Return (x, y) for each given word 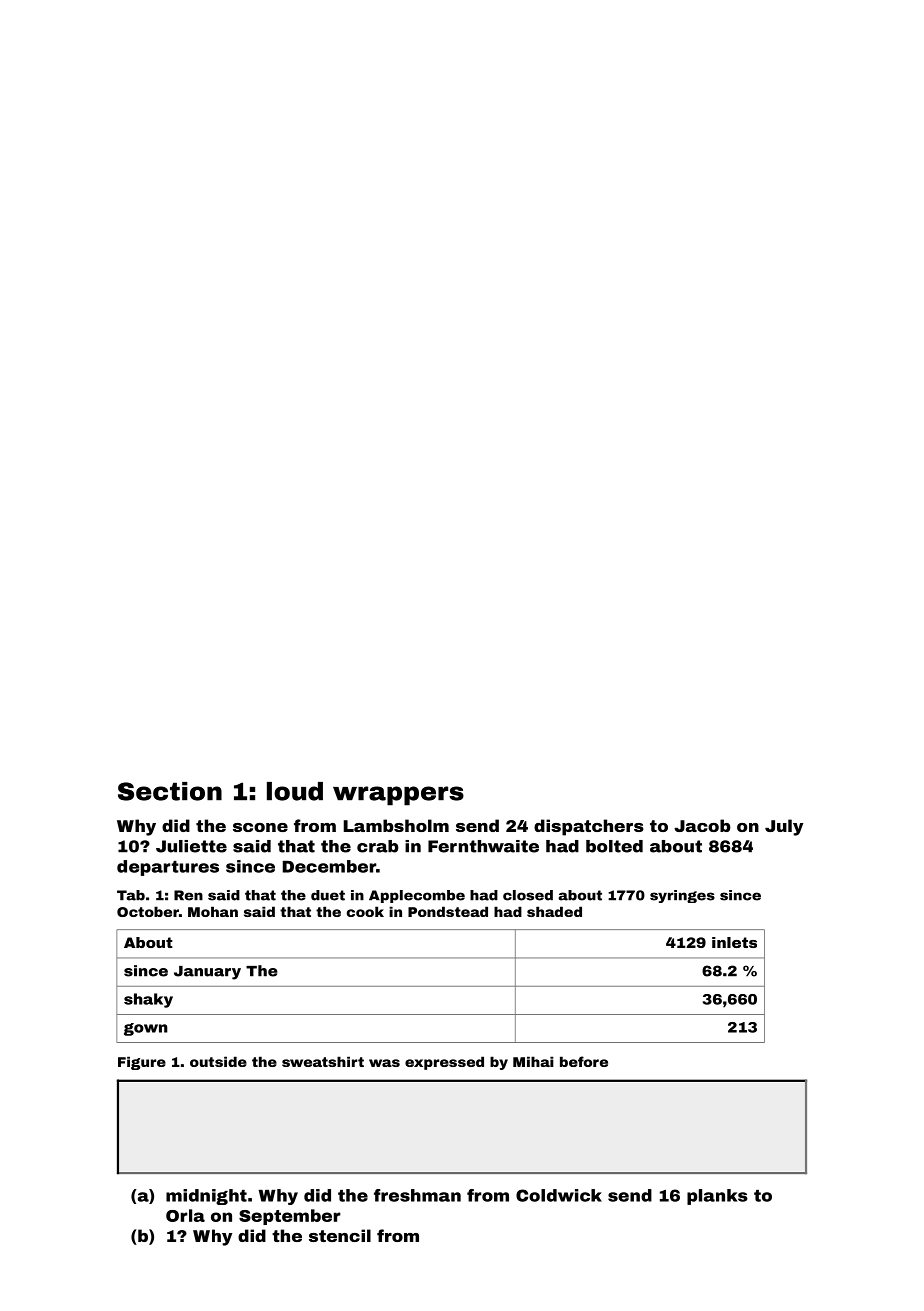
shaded (554, 911)
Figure (142, 1063)
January (207, 973)
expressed (444, 1063)
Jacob (702, 825)
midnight (206, 1197)
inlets (734, 942)
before (584, 1061)
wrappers (398, 796)
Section (170, 791)
